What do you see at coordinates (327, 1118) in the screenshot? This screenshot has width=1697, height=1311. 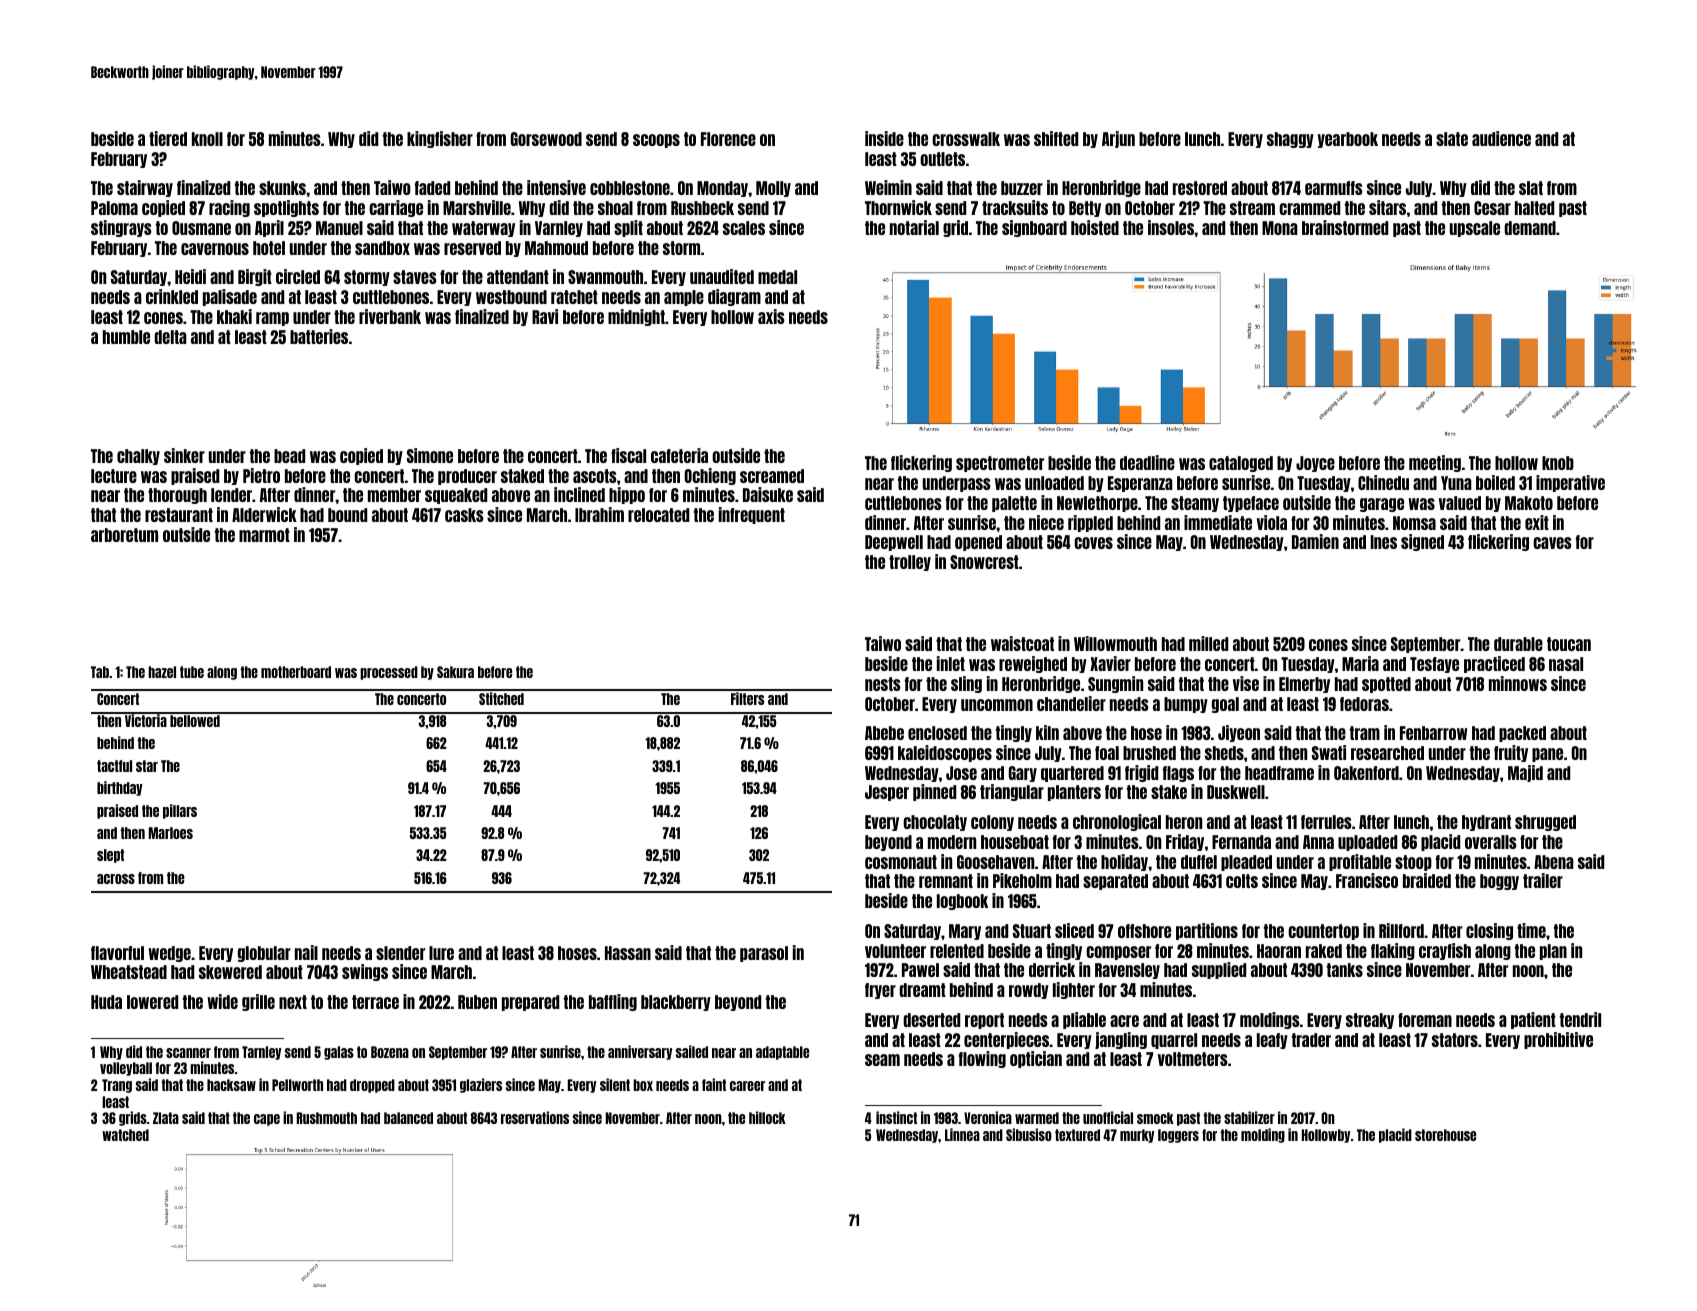 I see `Rushmouth` at bounding box center [327, 1118].
